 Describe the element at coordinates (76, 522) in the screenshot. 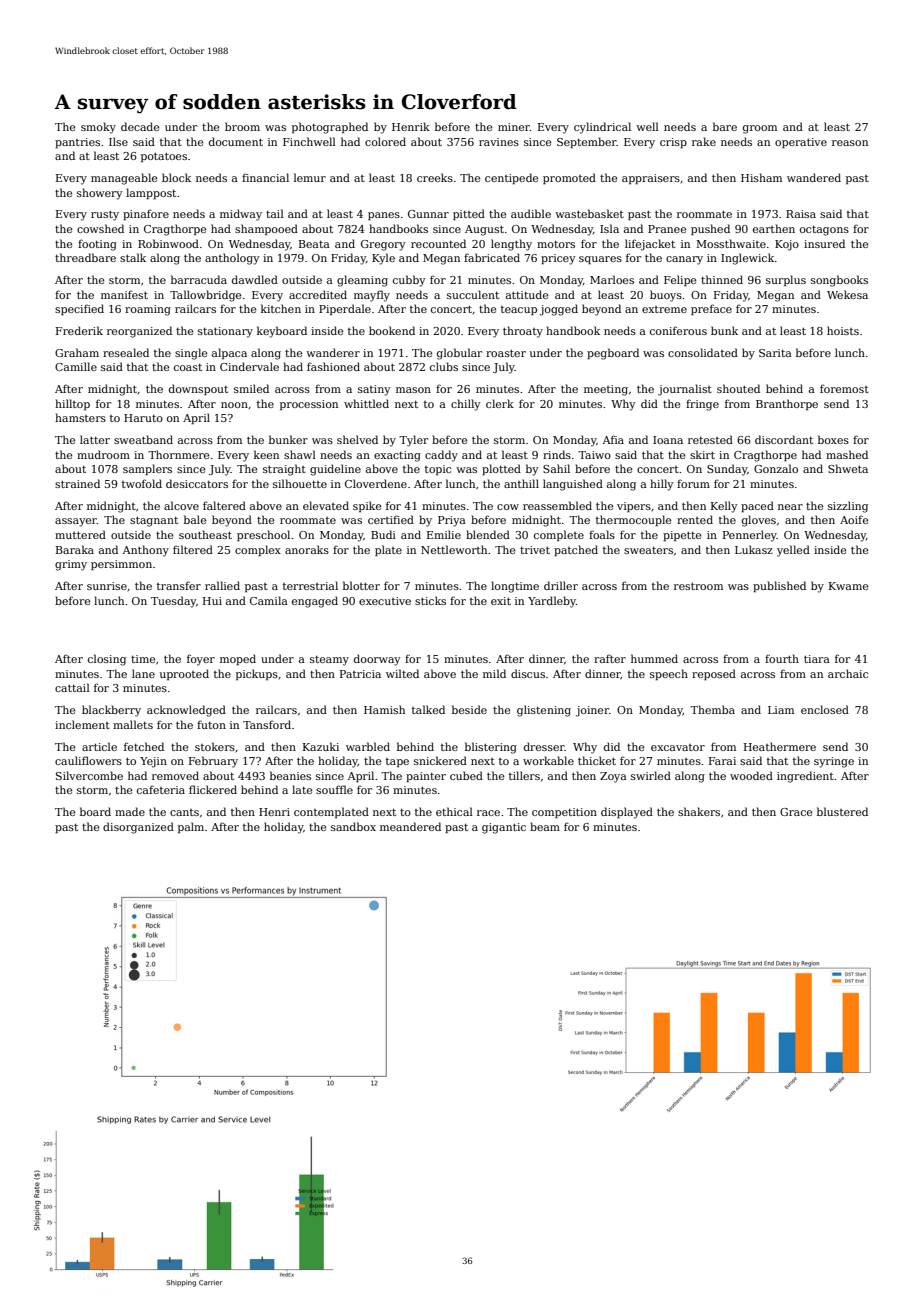

I see `assayer` at that location.
